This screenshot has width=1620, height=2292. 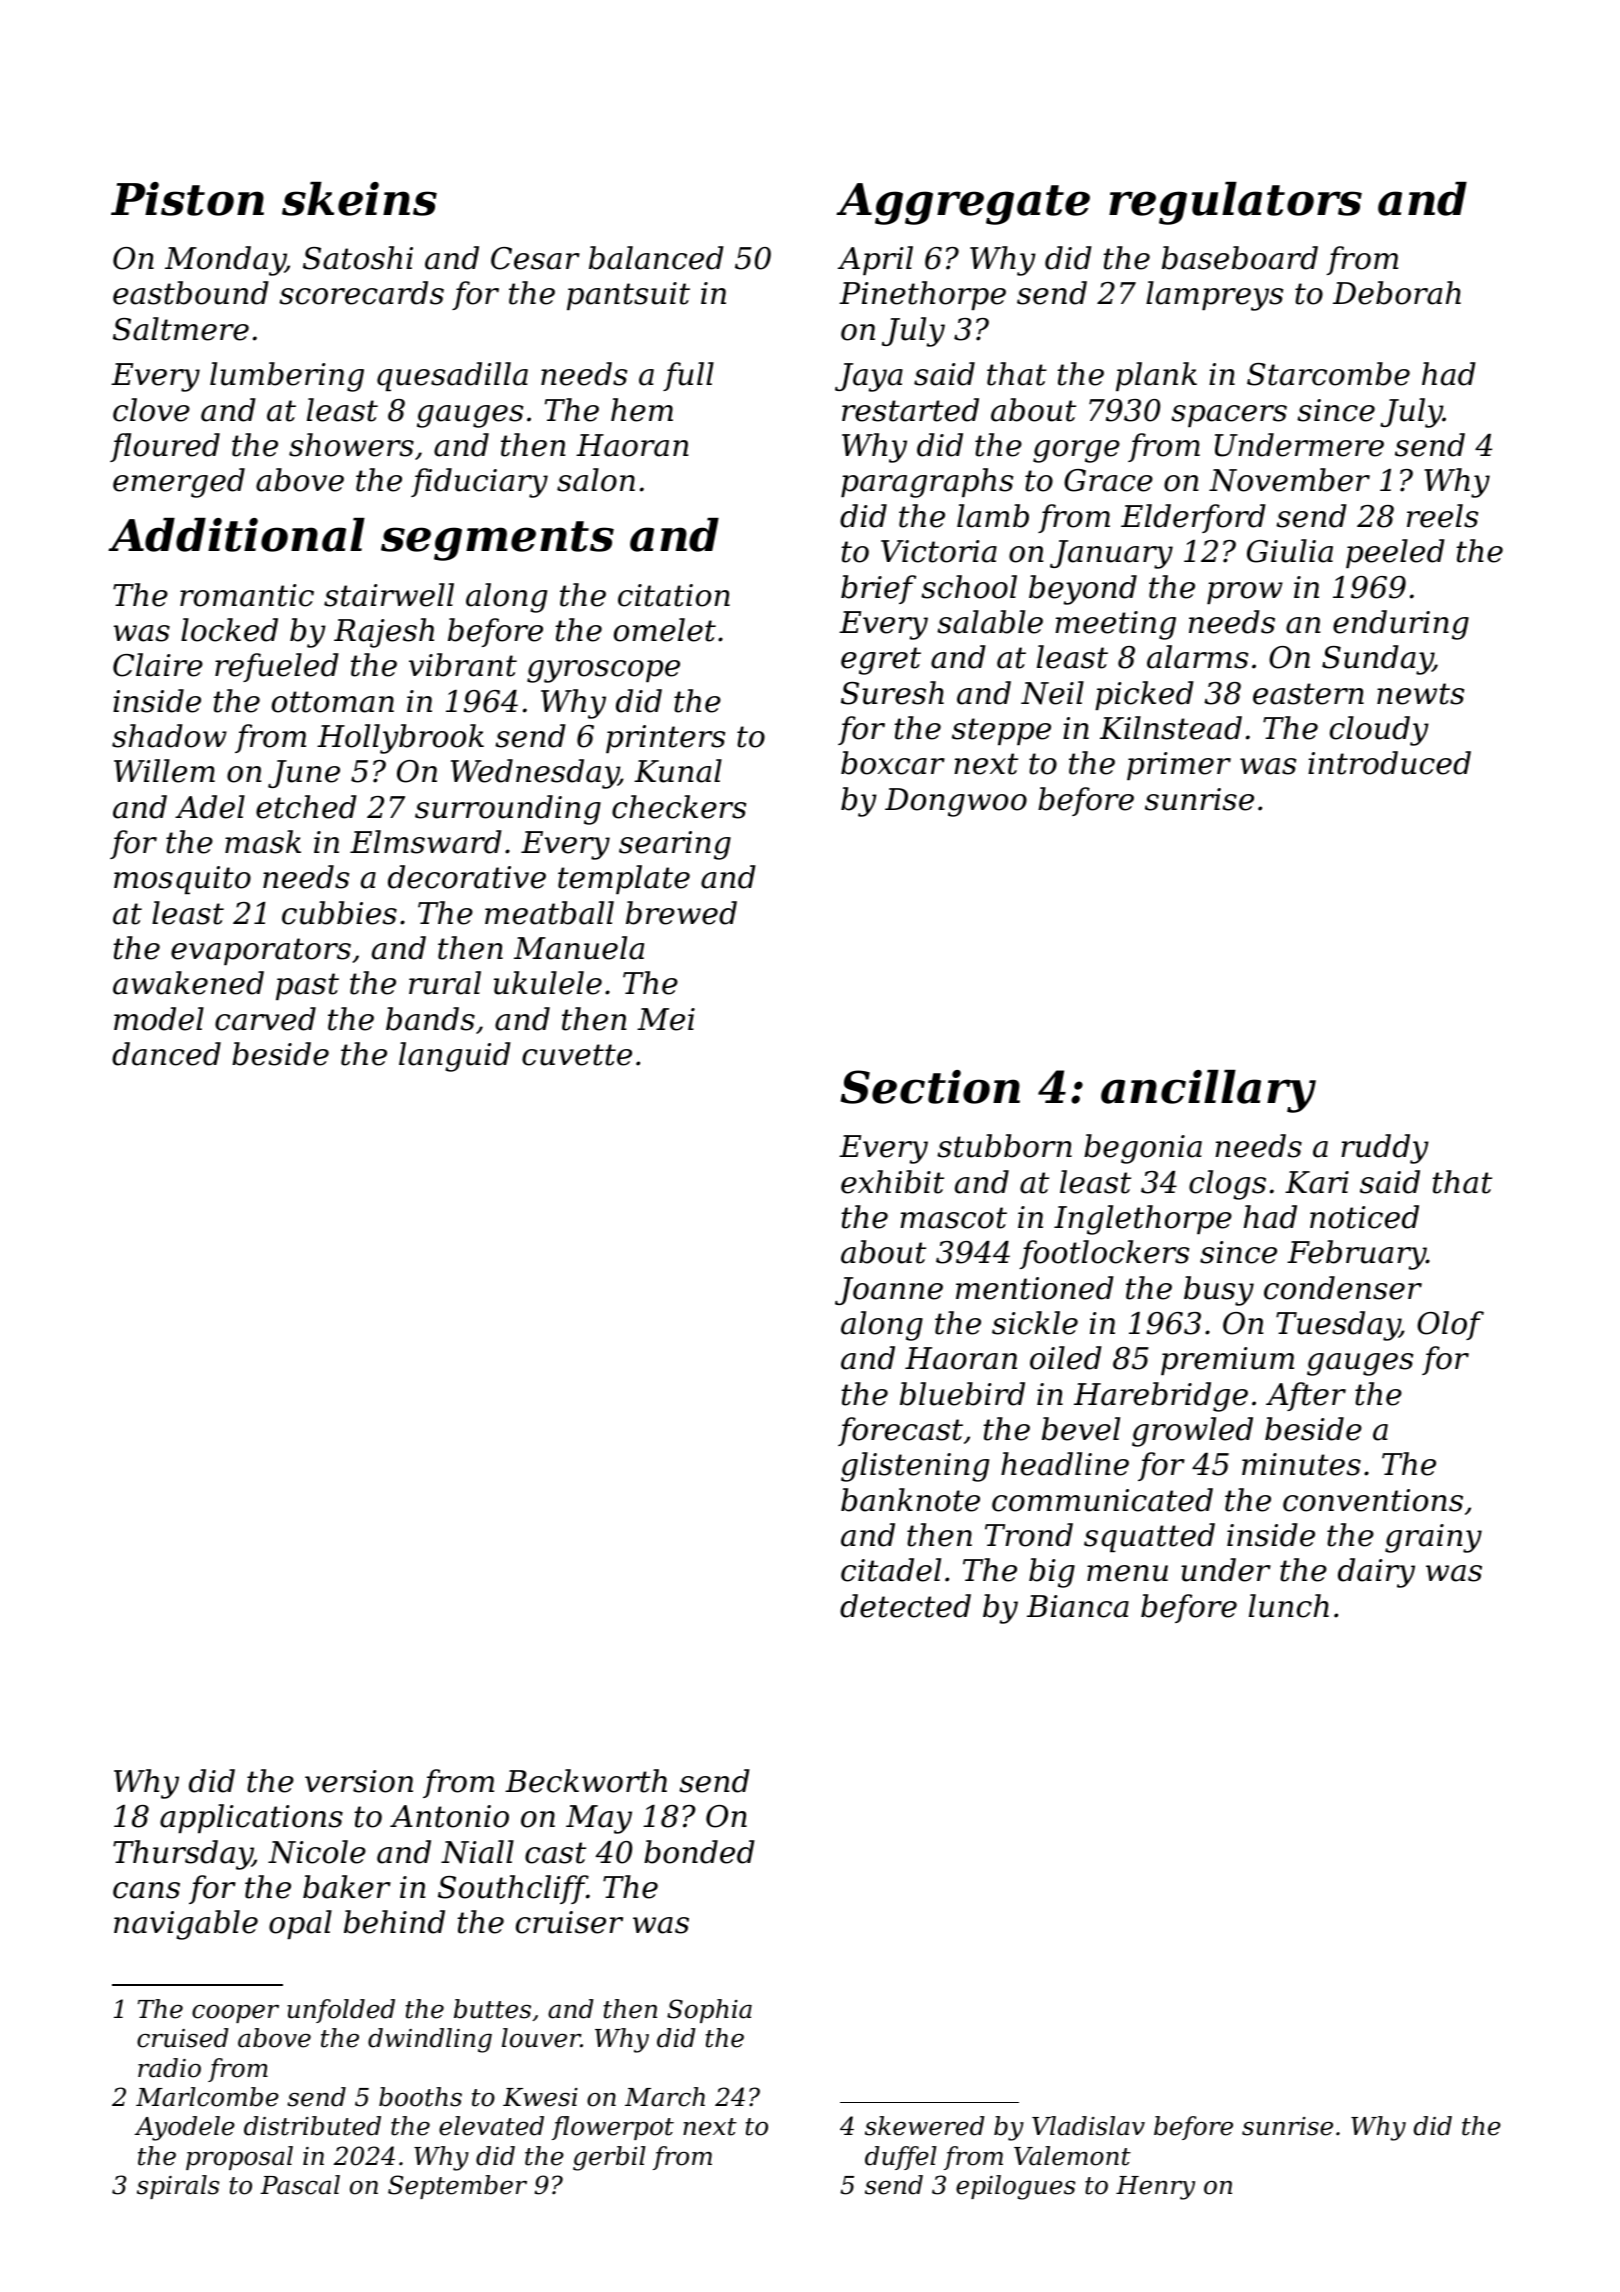 I want to click on After, so click(x=1306, y=1396).
